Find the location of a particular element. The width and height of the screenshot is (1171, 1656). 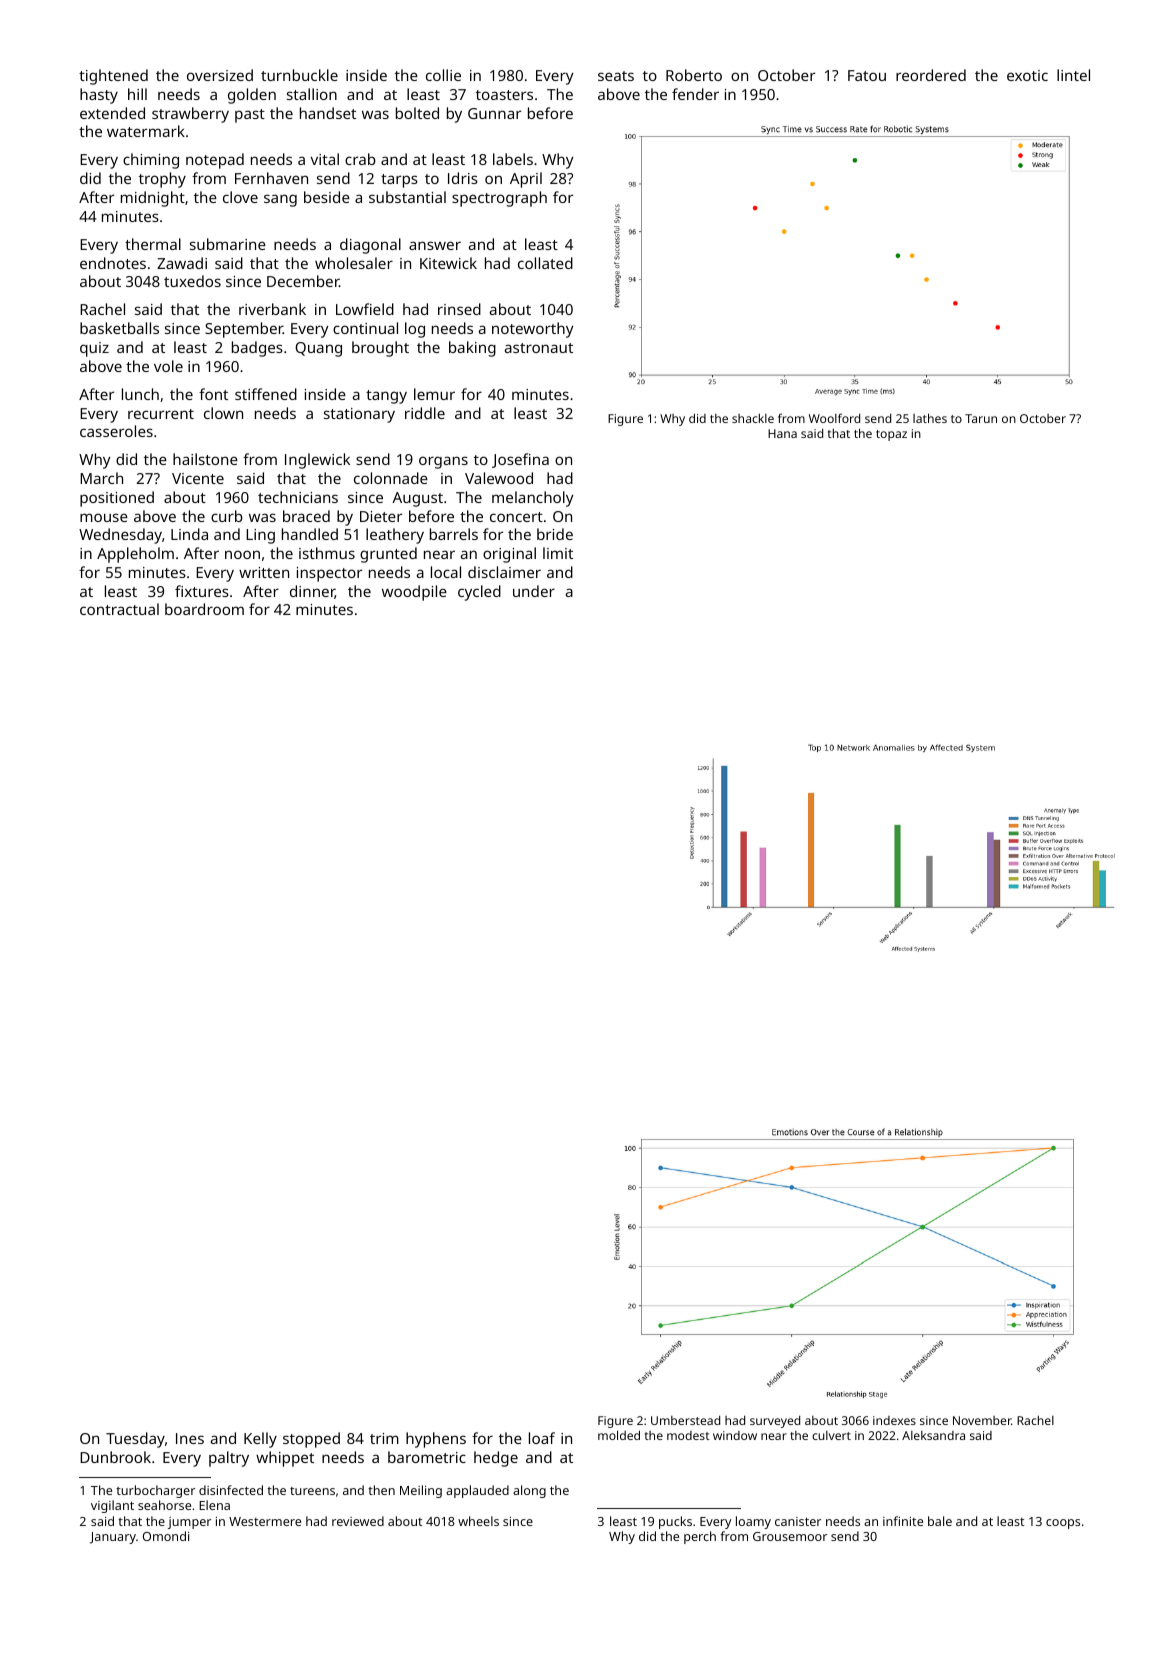

indexes is located at coordinates (894, 1420).
